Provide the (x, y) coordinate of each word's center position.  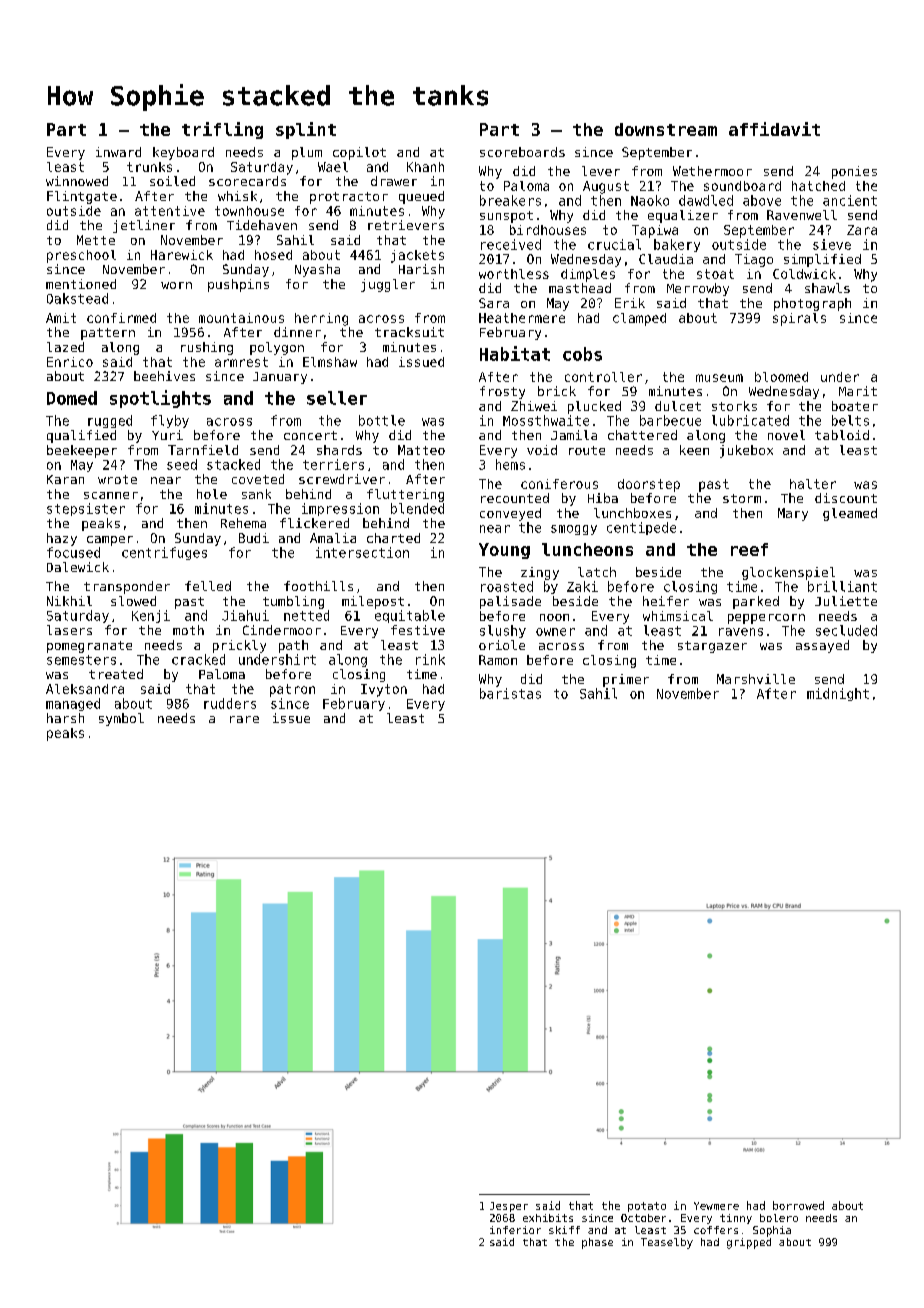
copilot (359, 153)
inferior (515, 1230)
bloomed (781, 377)
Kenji (151, 616)
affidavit (774, 129)
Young (504, 551)
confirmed (121, 318)
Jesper (509, 1207)
